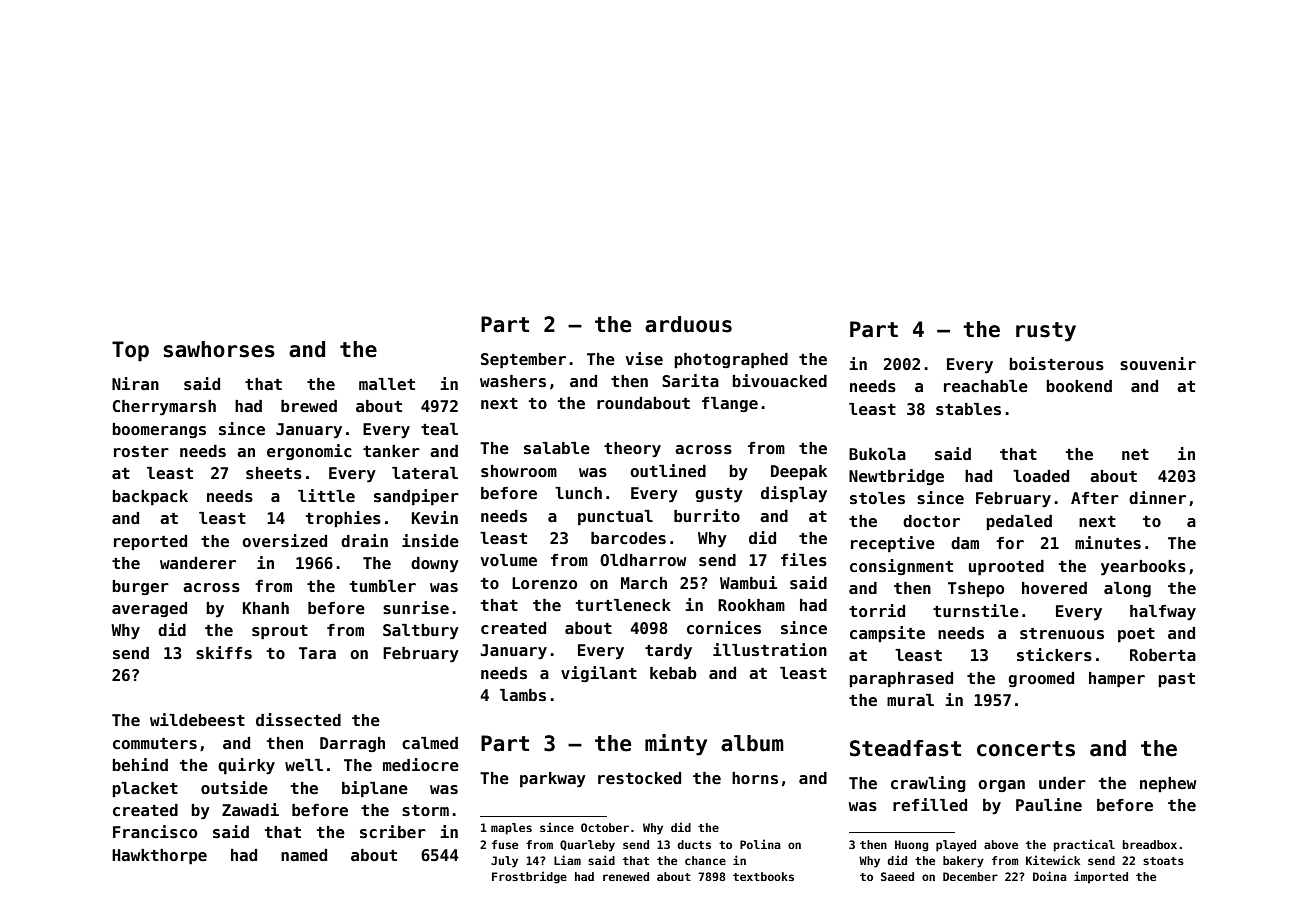 Image resolution: width=1308 pixels, height=924 pixels. I want to click on storm, so click(425, 811).
